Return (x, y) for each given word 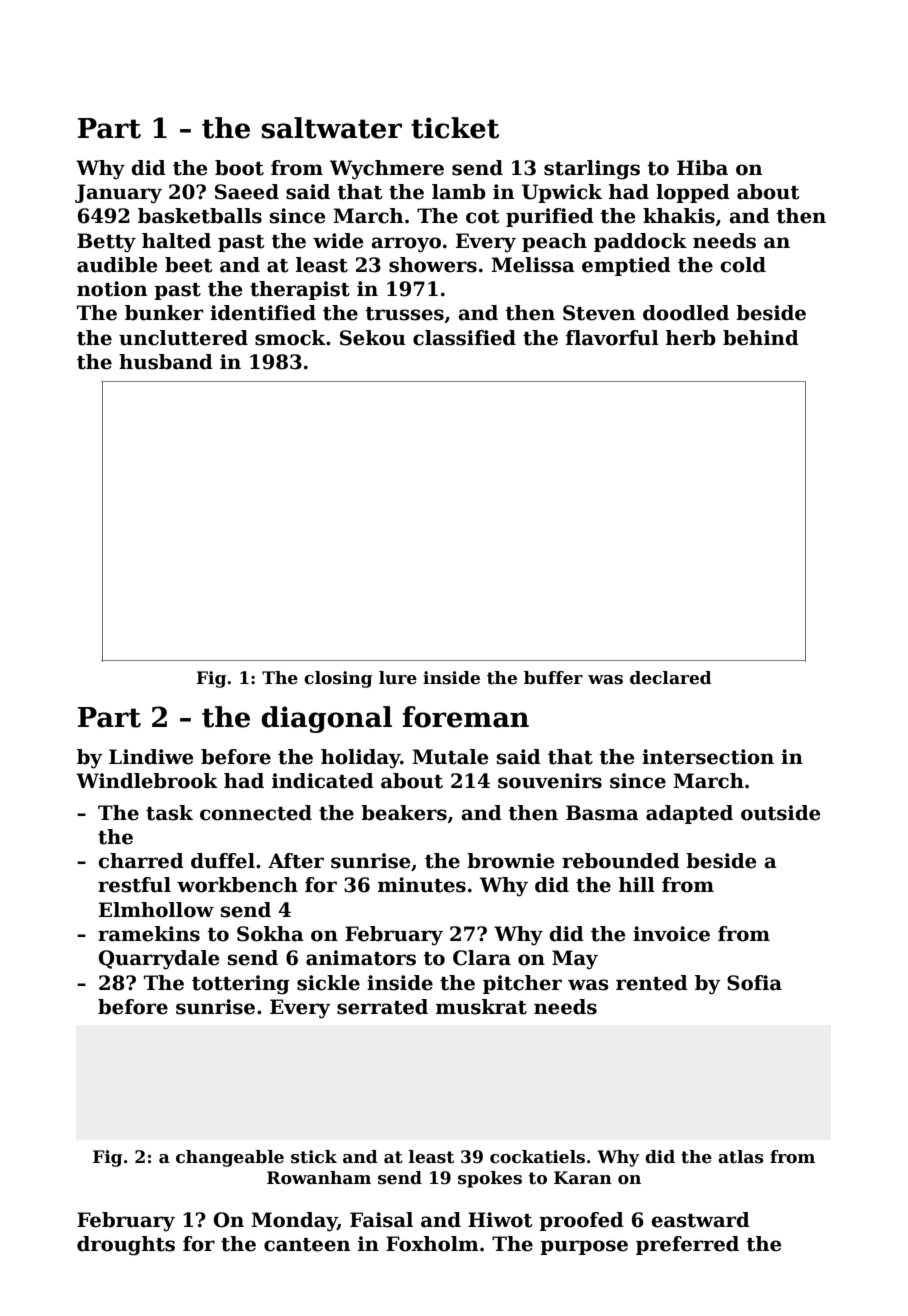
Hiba (702, 168)
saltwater (332, 128)
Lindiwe (151, 757)
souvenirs (550, 781)
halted (176, 241)
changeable (230, 1158)
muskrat (481, 1007)
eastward (700, 1220)
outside (780, 813)
